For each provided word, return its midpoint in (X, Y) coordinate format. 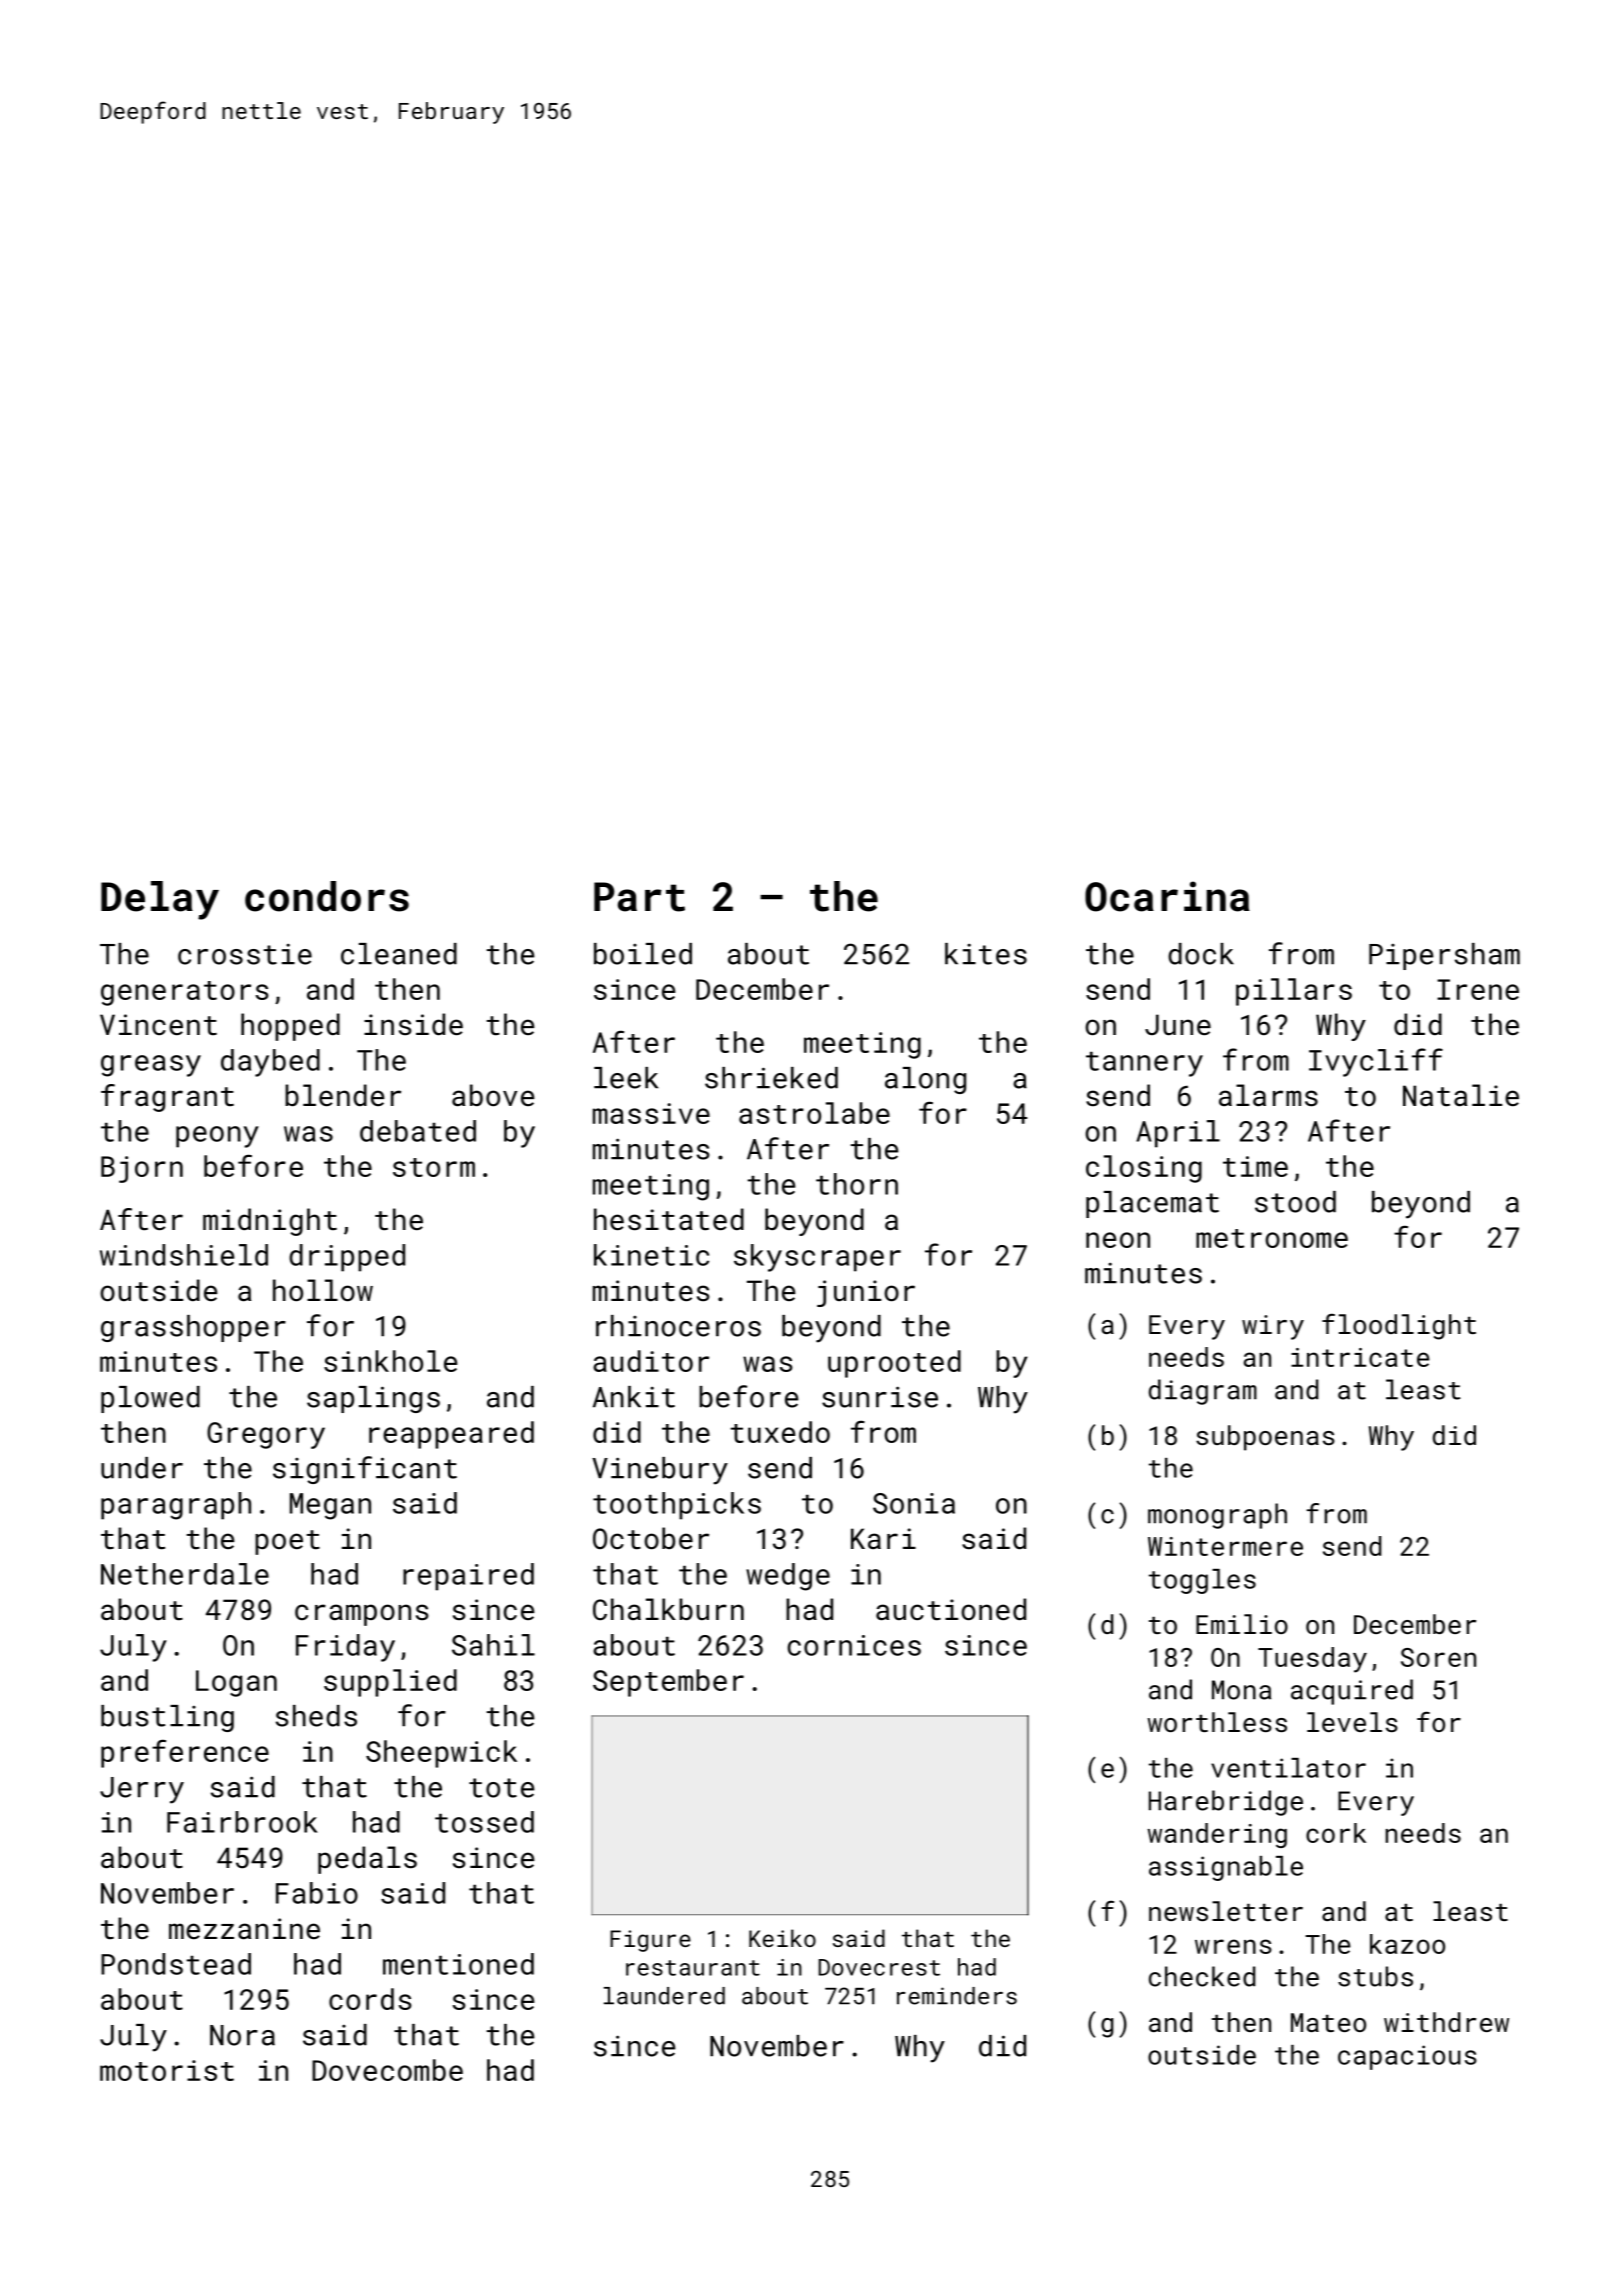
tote (501, 1788)
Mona (1241, 1690)
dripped (347, 1258)
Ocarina (1167, 896)
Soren (1438, 1657)
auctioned (951, 1609)
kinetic (651, 1255)
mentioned (458, 1964)
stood (1295, 1202)
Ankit (634, 1397)
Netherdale (185, 1574)
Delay (160, 900)
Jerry (142, 1790)
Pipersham (1444, 956)
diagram (1203, 1392)
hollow (323, 1290)
